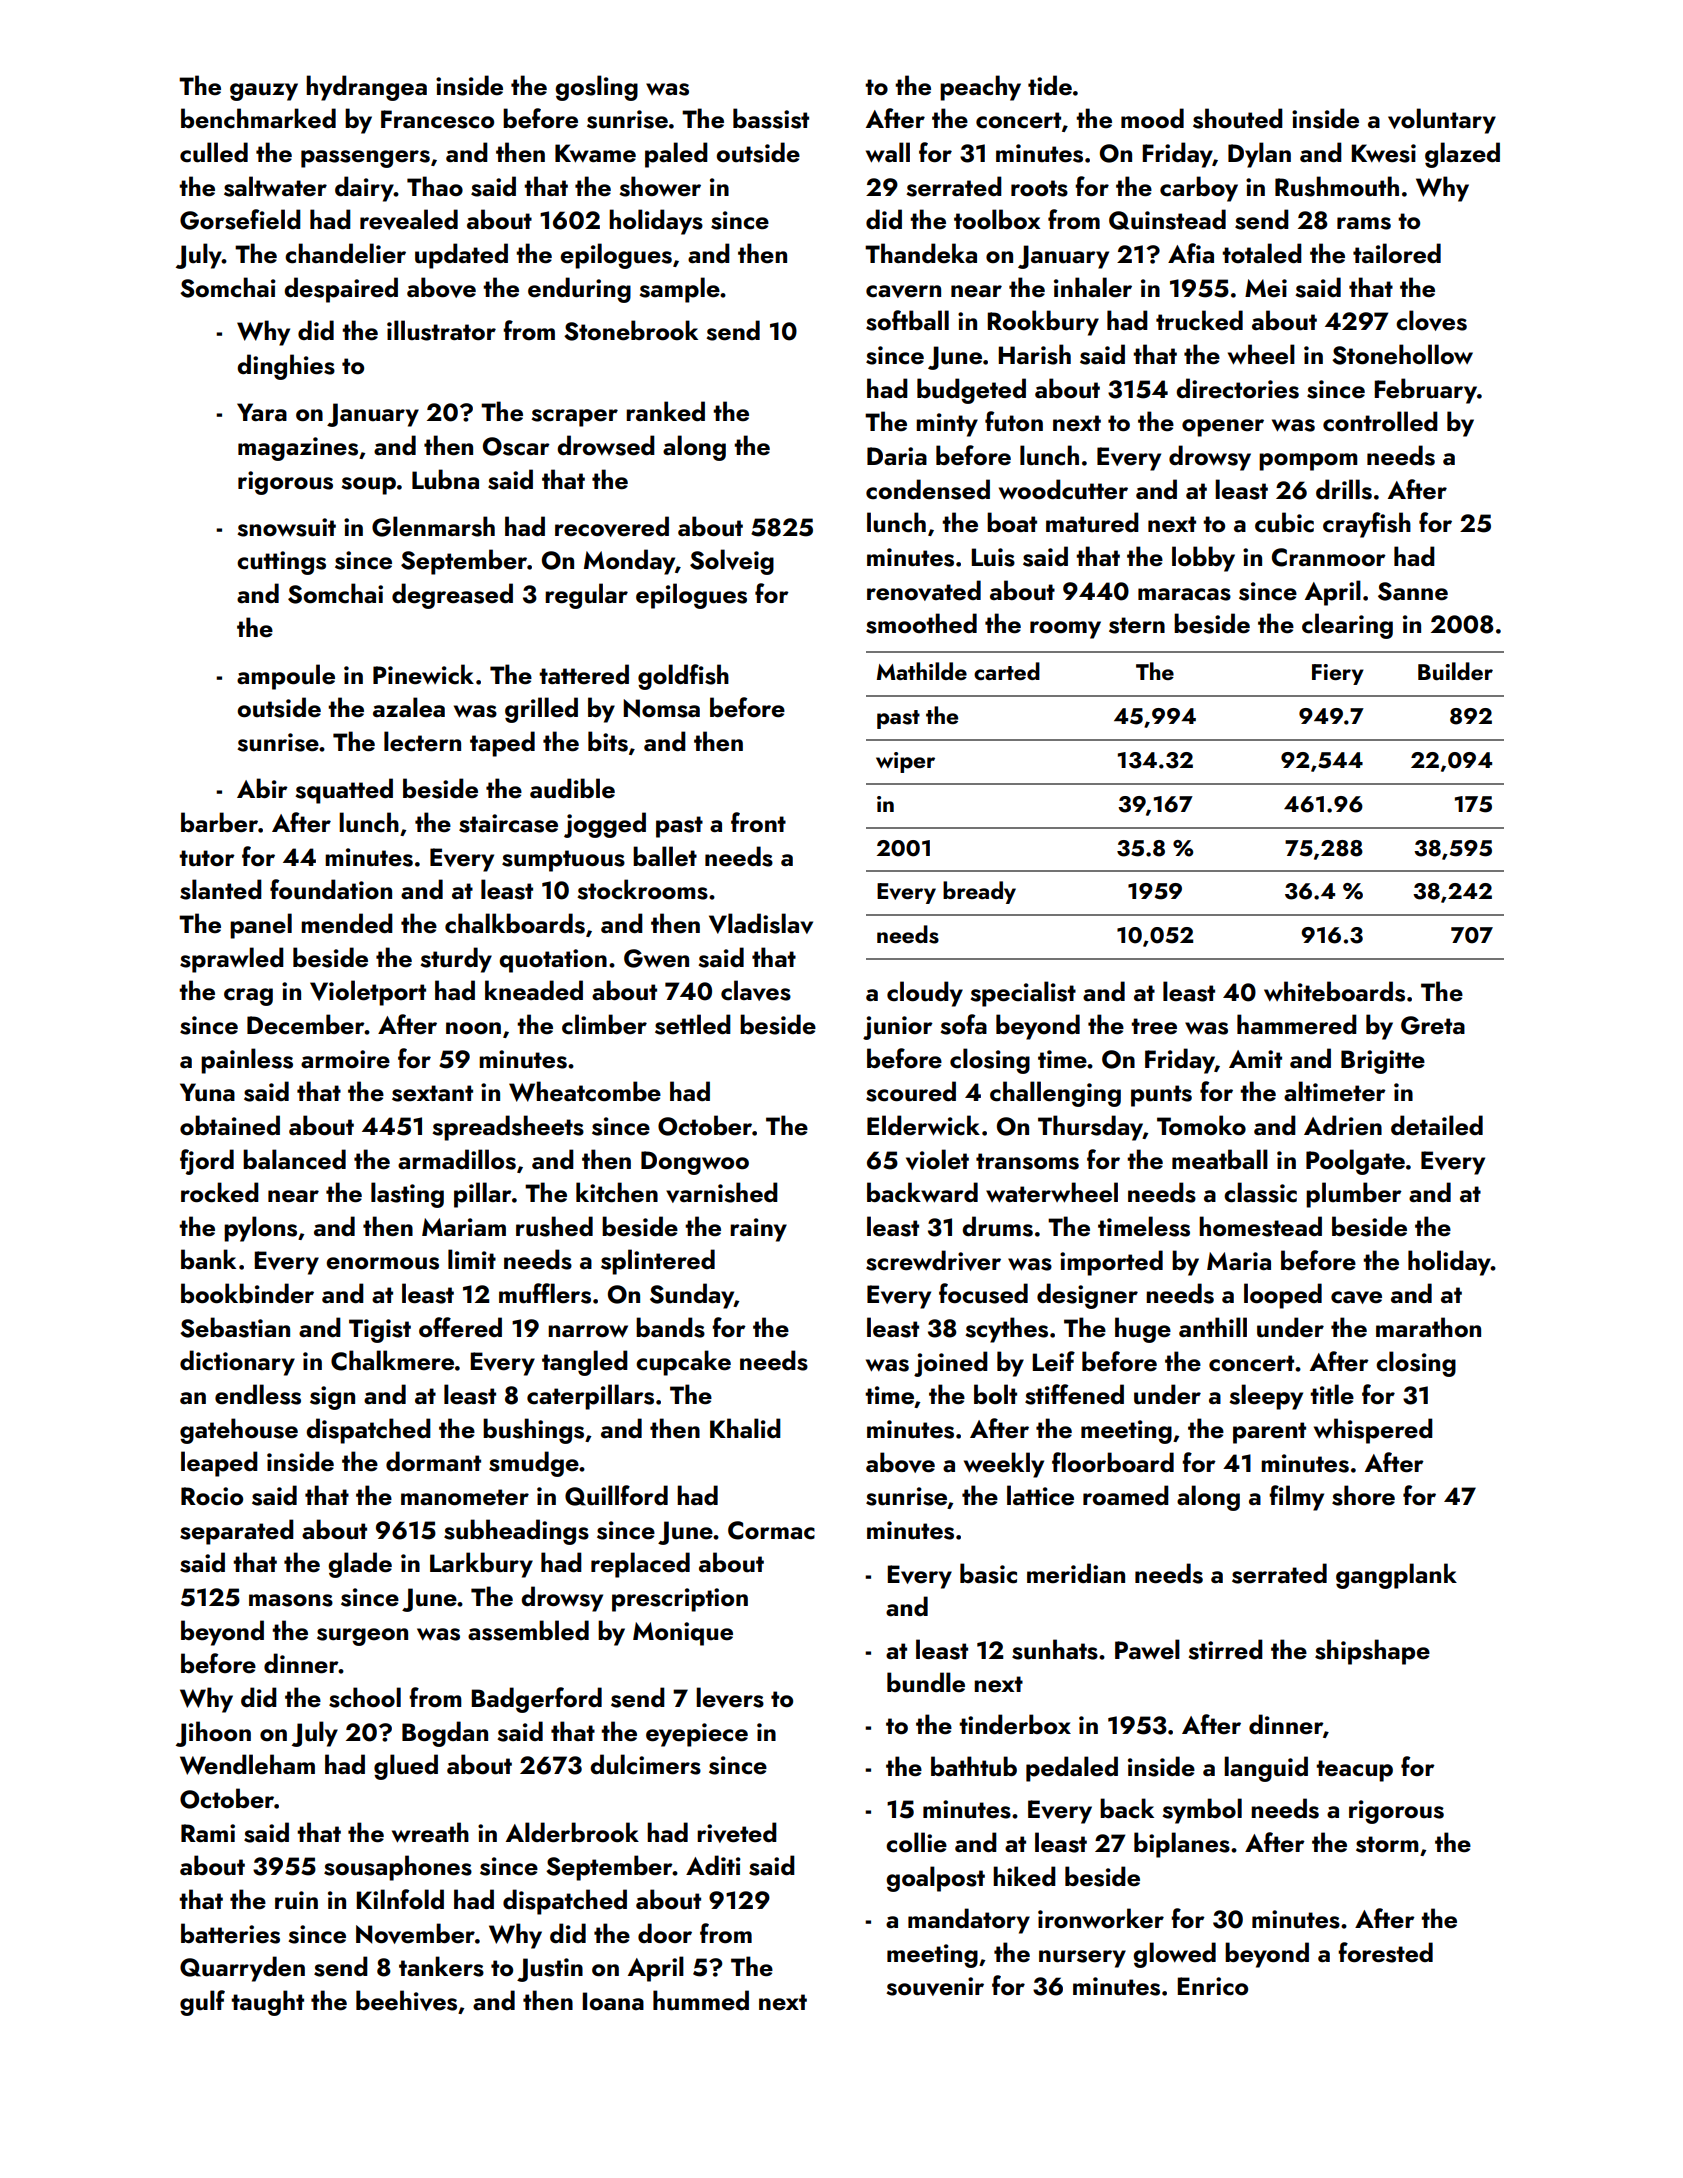 This screenshot has height=2178, width=1683. What do you see at coordinates (1380, 421) in the screenshot?
I see `controlled` at bounding box center [1380, 421].
